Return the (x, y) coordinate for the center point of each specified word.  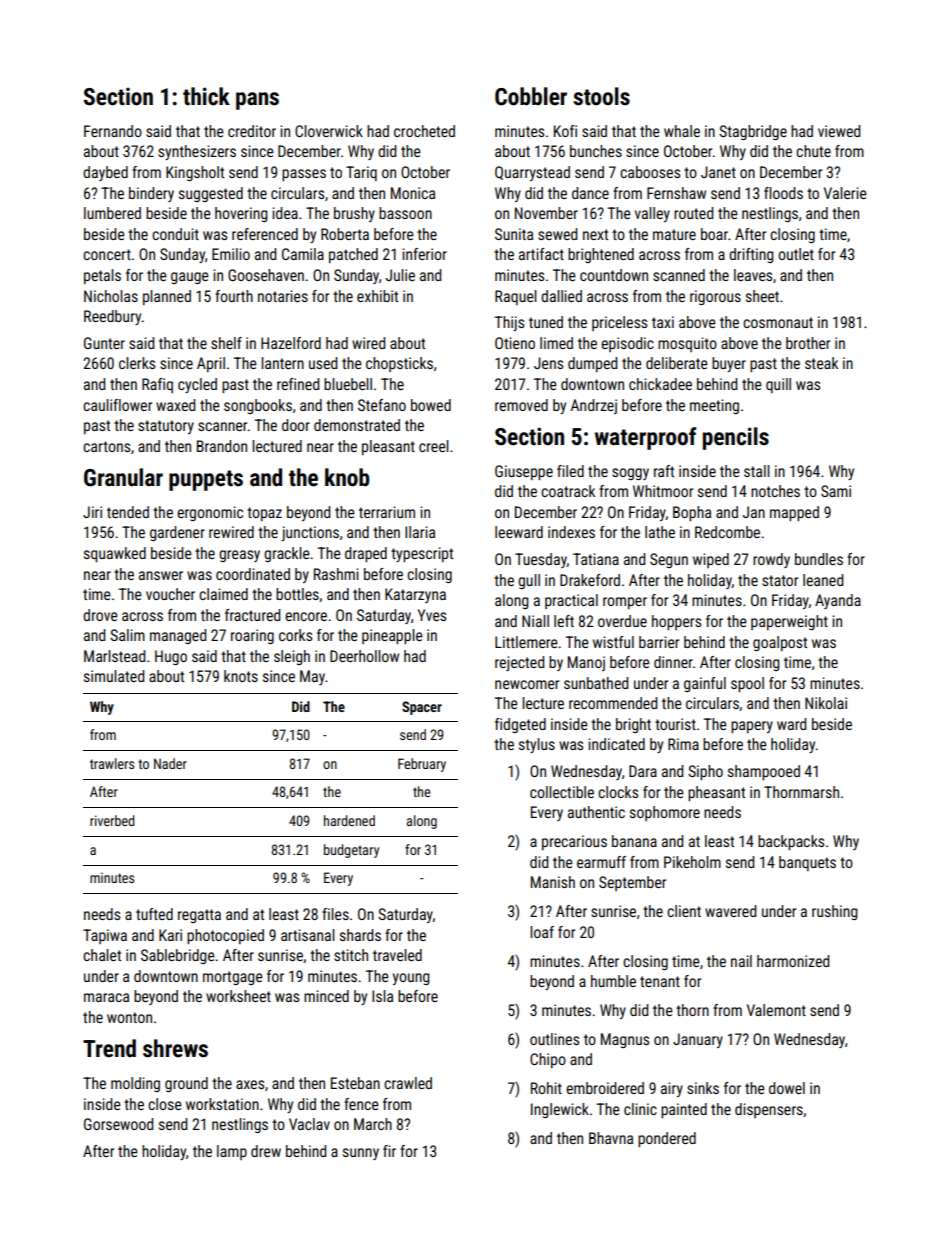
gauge (190, 278)
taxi (663, 322)
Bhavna (611, 1138)
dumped (592, 364)
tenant (660, 981)
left (564, 621)
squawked (115, 554)
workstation (222, 1104)
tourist (675, 724)
